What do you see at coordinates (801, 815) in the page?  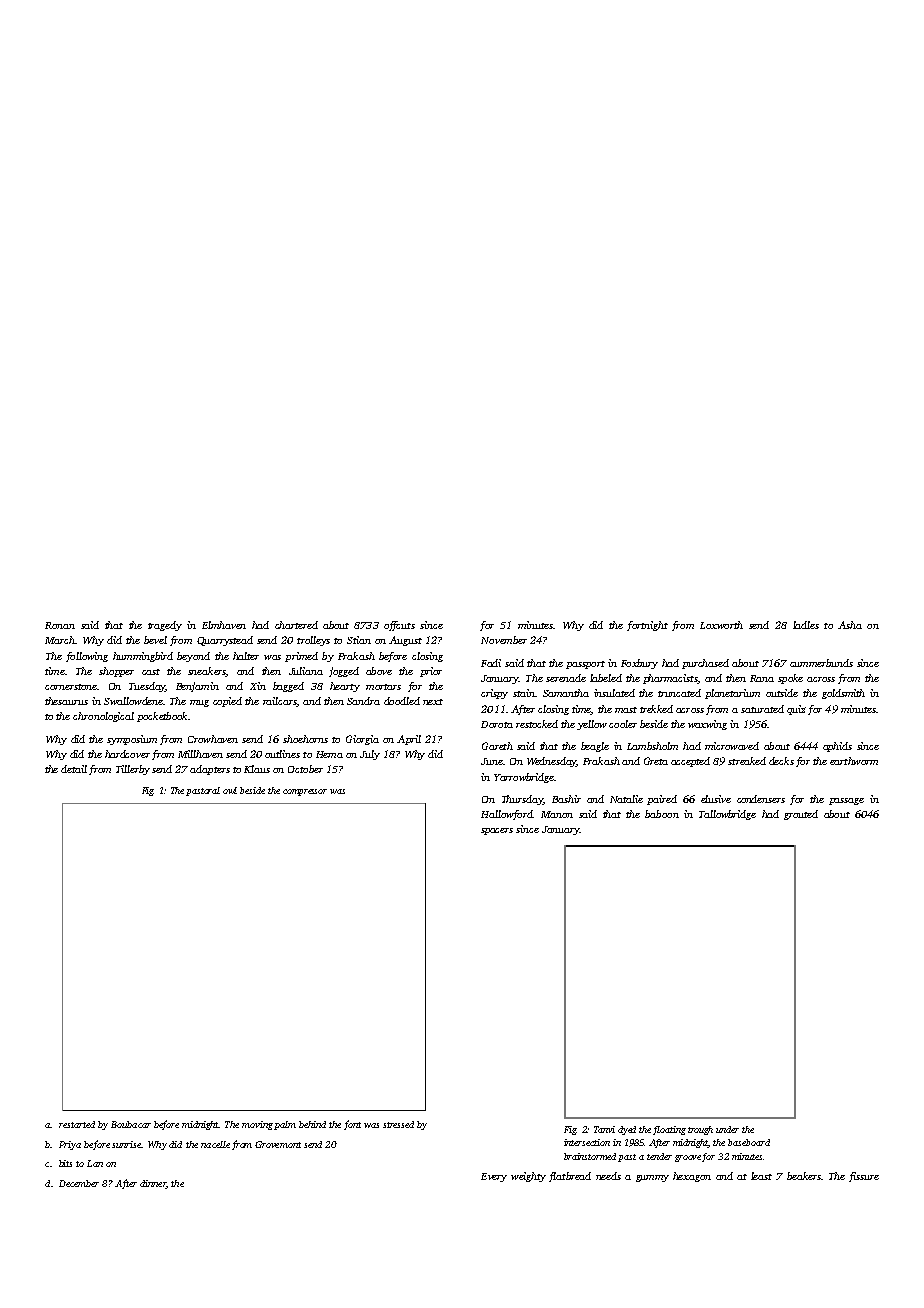 I see `grouted` at bounding box center [801, 815].
